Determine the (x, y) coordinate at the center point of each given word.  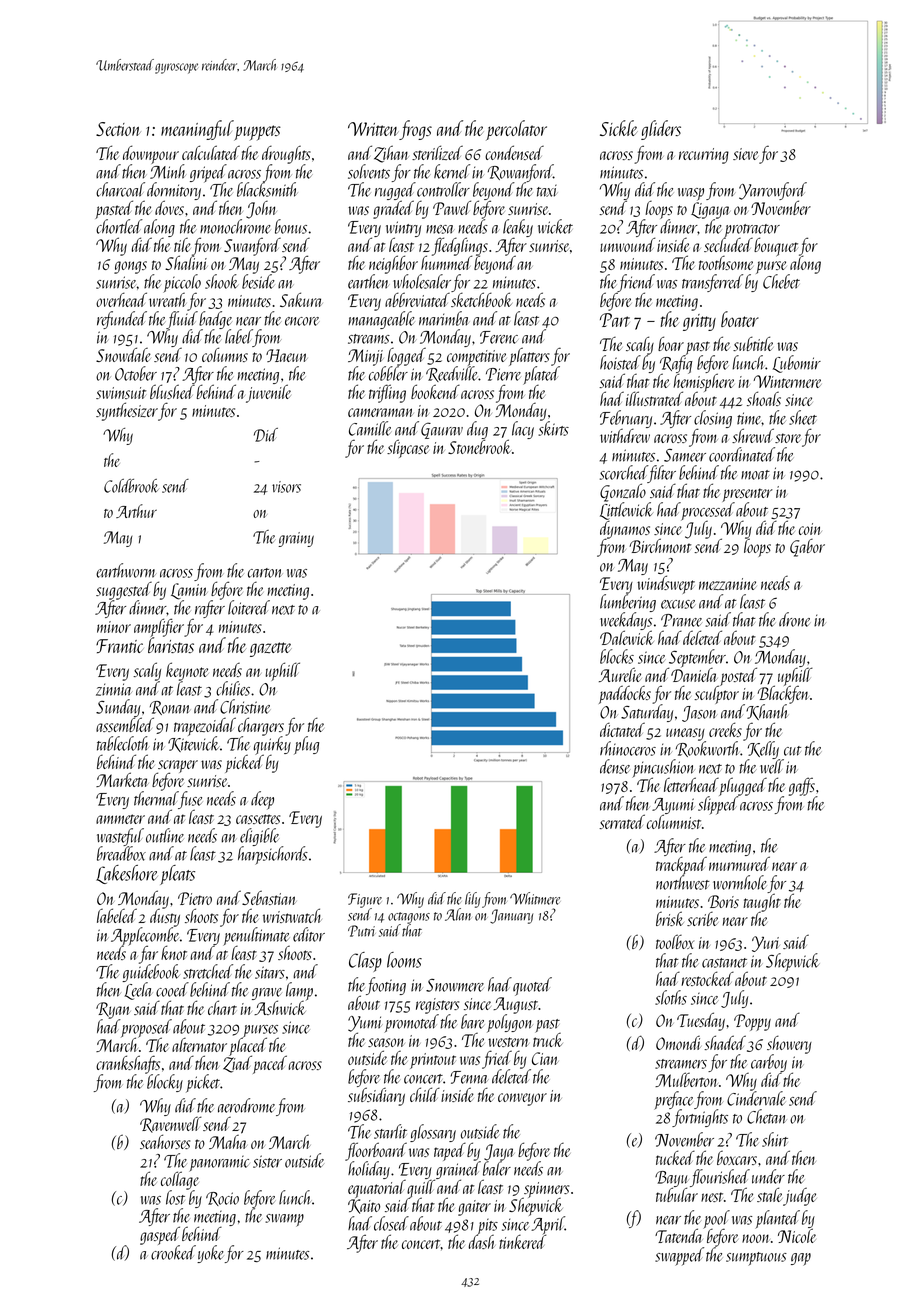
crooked (173, 1253)
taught (762, 903)
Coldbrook (131, 486)
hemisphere (704, 383)
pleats (177, 875)
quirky (272, 745)
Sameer (685, 455)
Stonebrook (479, 447)
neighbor (393, 264)
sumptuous (756, 1259)
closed (391, 1223)
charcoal (120, 189)
